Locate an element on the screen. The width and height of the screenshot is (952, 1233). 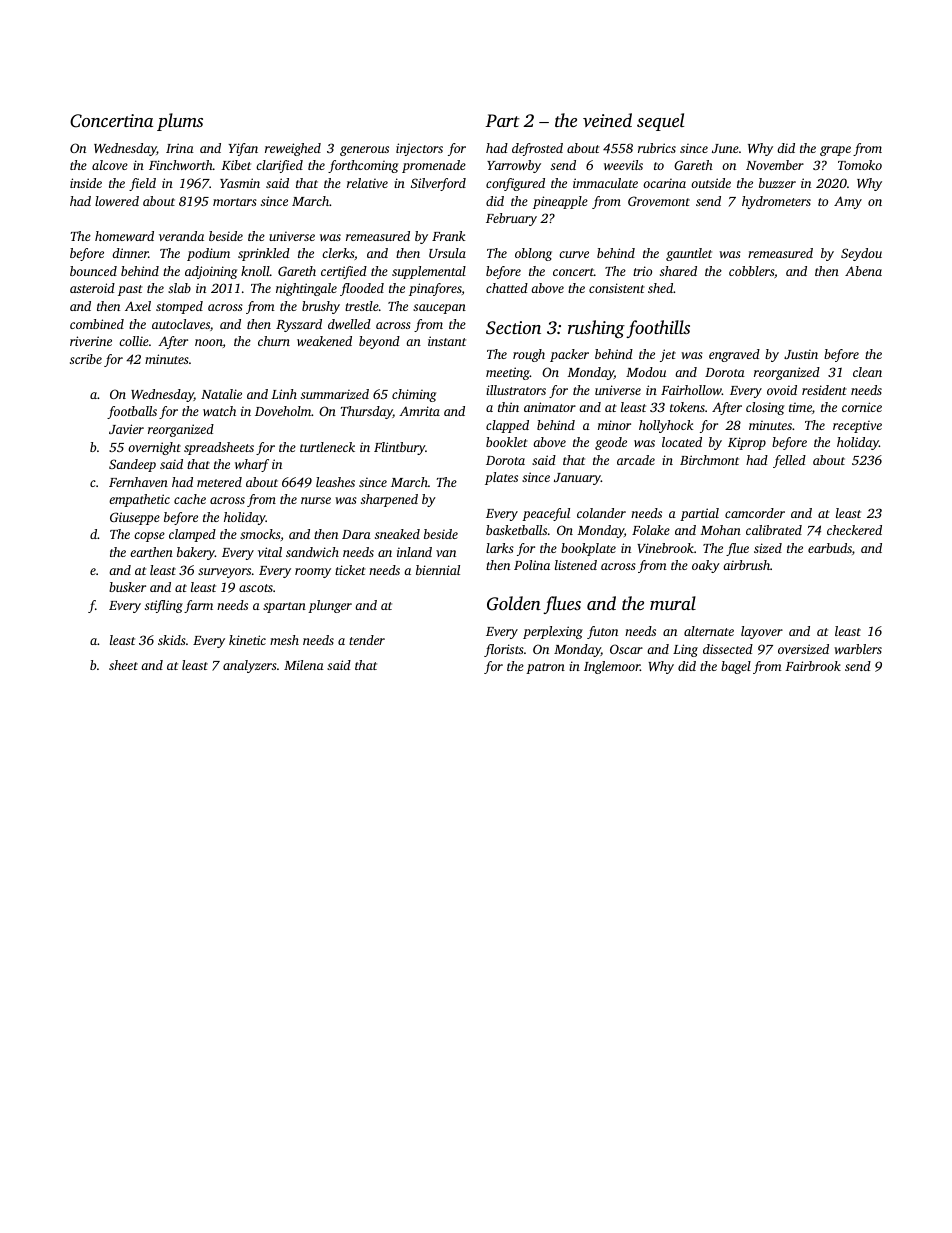
plums is located at coordinates (180, 122).
